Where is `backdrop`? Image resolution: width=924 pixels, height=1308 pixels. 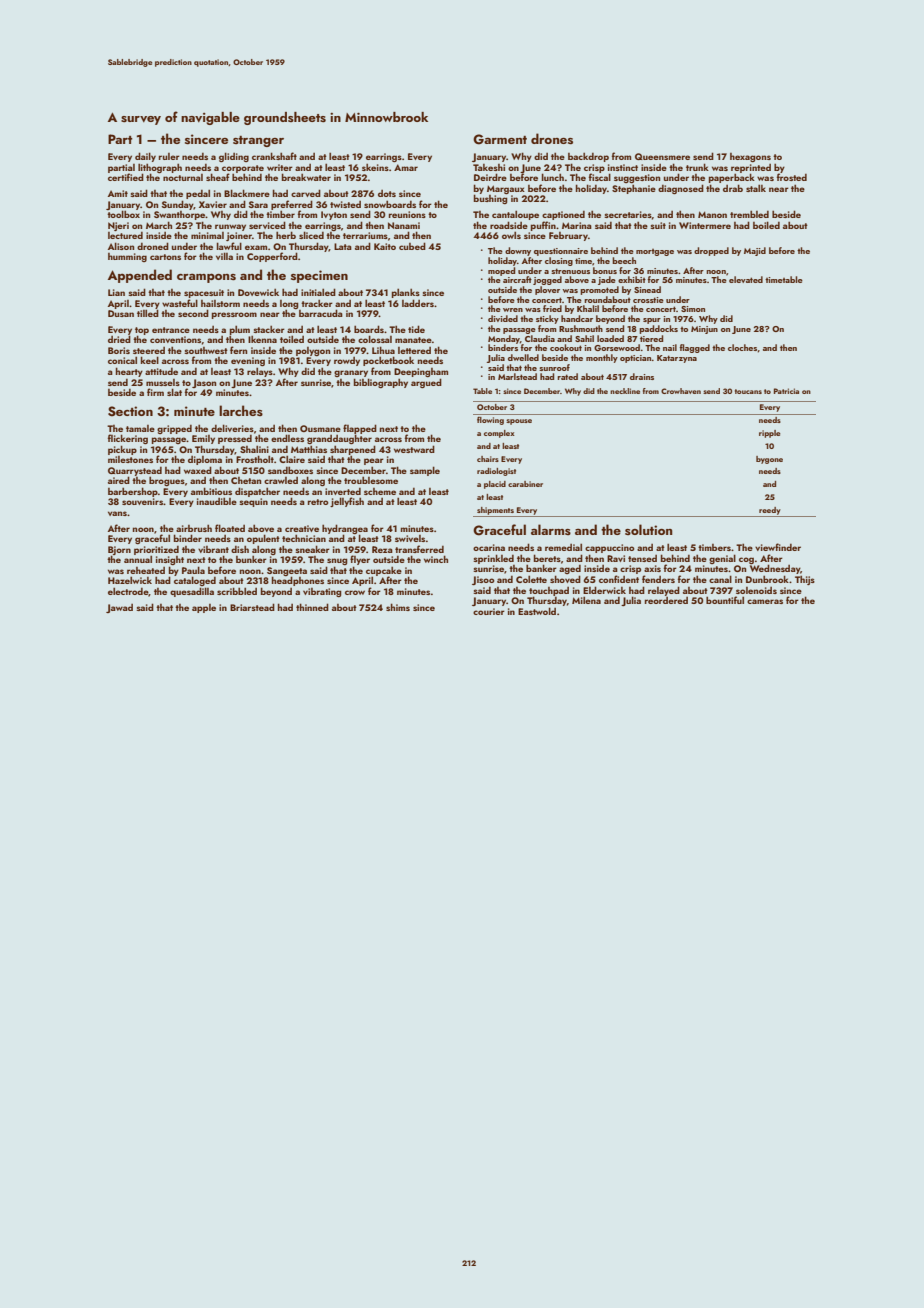 backdrop is located at coordinates (588, 157).
